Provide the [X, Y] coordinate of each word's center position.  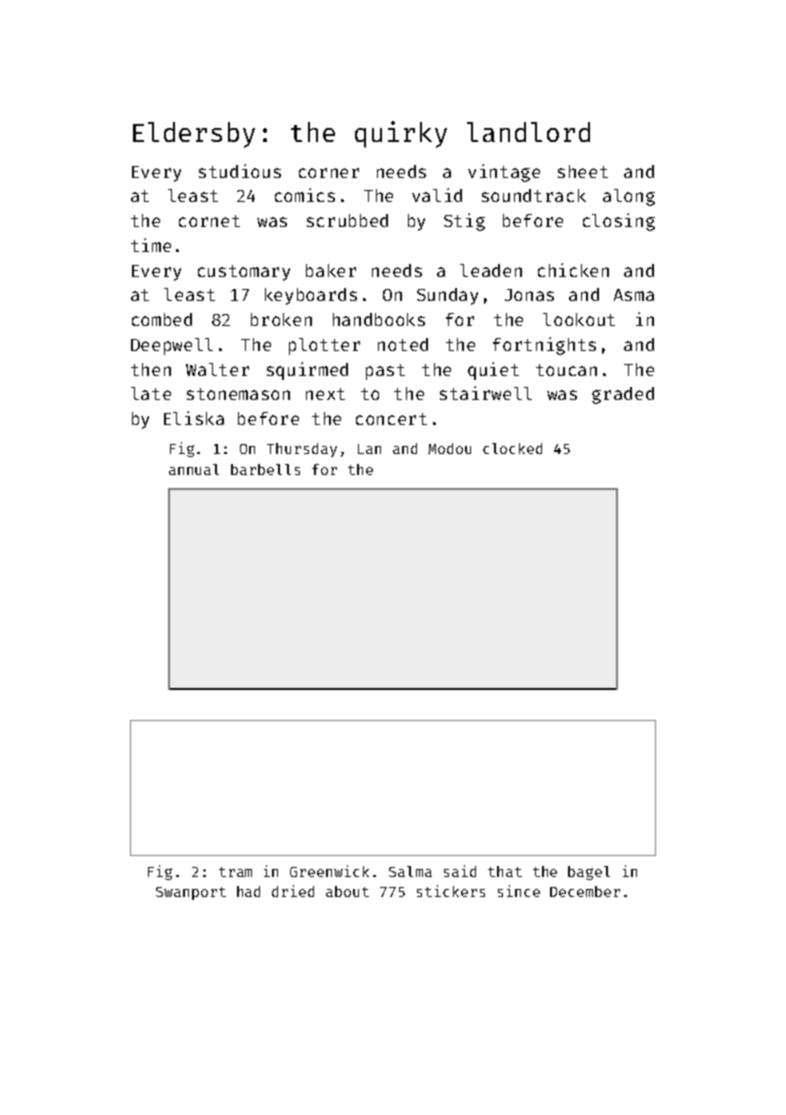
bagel [589, 873]
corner [329, 173]
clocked [512, 448]
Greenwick [329, 871]
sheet [583, 171]
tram [235, 872]
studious [240, 171]
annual [194, 469]
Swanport [191, 893]
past [385, 372]
